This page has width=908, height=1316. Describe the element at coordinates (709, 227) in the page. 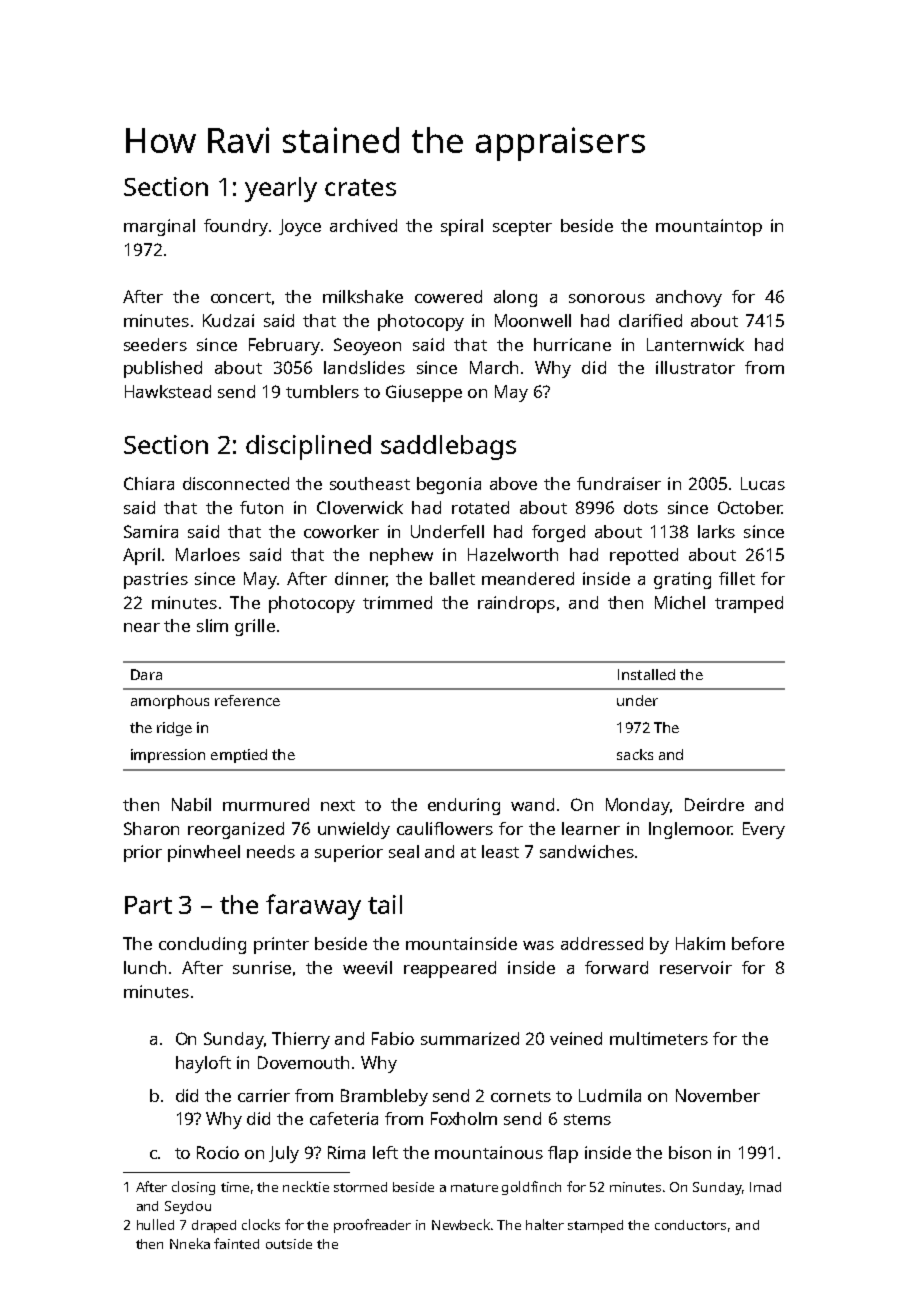

I see `mountaintop` at that location.
